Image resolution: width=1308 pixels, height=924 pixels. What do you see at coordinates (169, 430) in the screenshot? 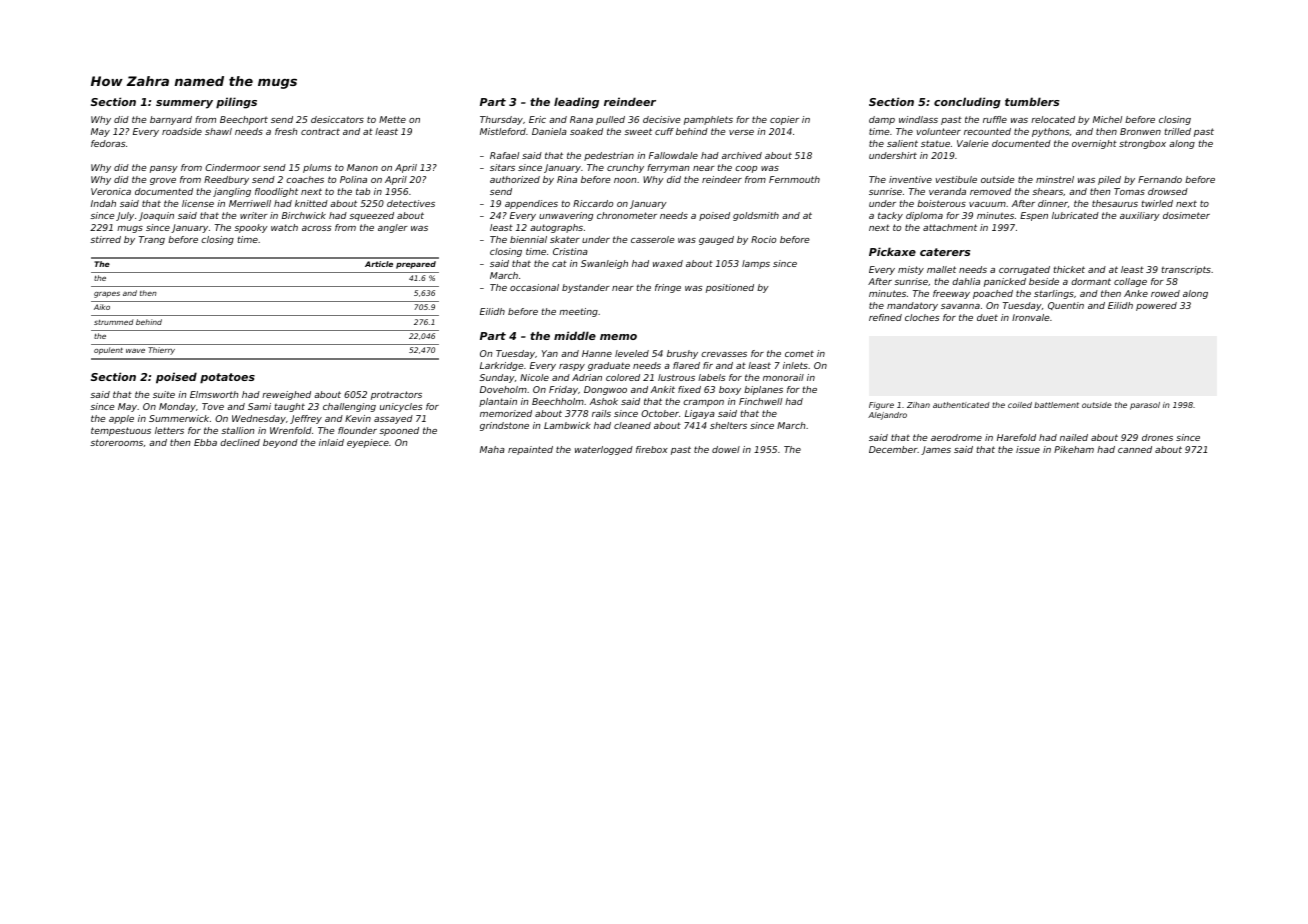
I see `letters` at bounding box center [169, 430].
